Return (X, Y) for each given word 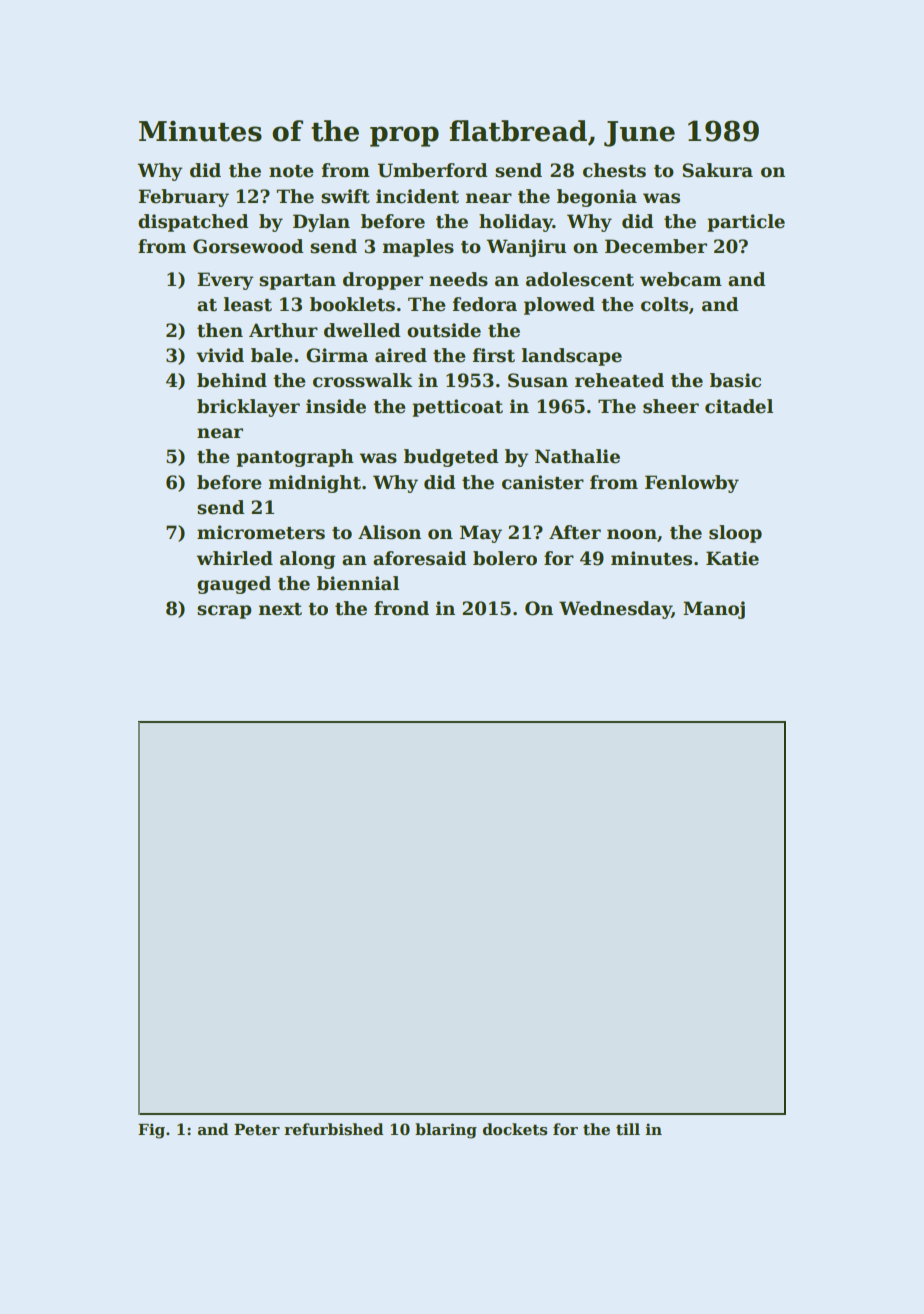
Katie (732, 558)
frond (401, 608)
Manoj (714, 610)
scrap (224, 612)
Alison (389, 532)
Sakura (717, 170)
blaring (446, 1131)
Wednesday (615, 610)
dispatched (193, 223)
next (280, 609)
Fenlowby (692, 484)
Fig (151, 1131)
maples (418, 248)
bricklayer (248, 408)
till (628, 1129)
